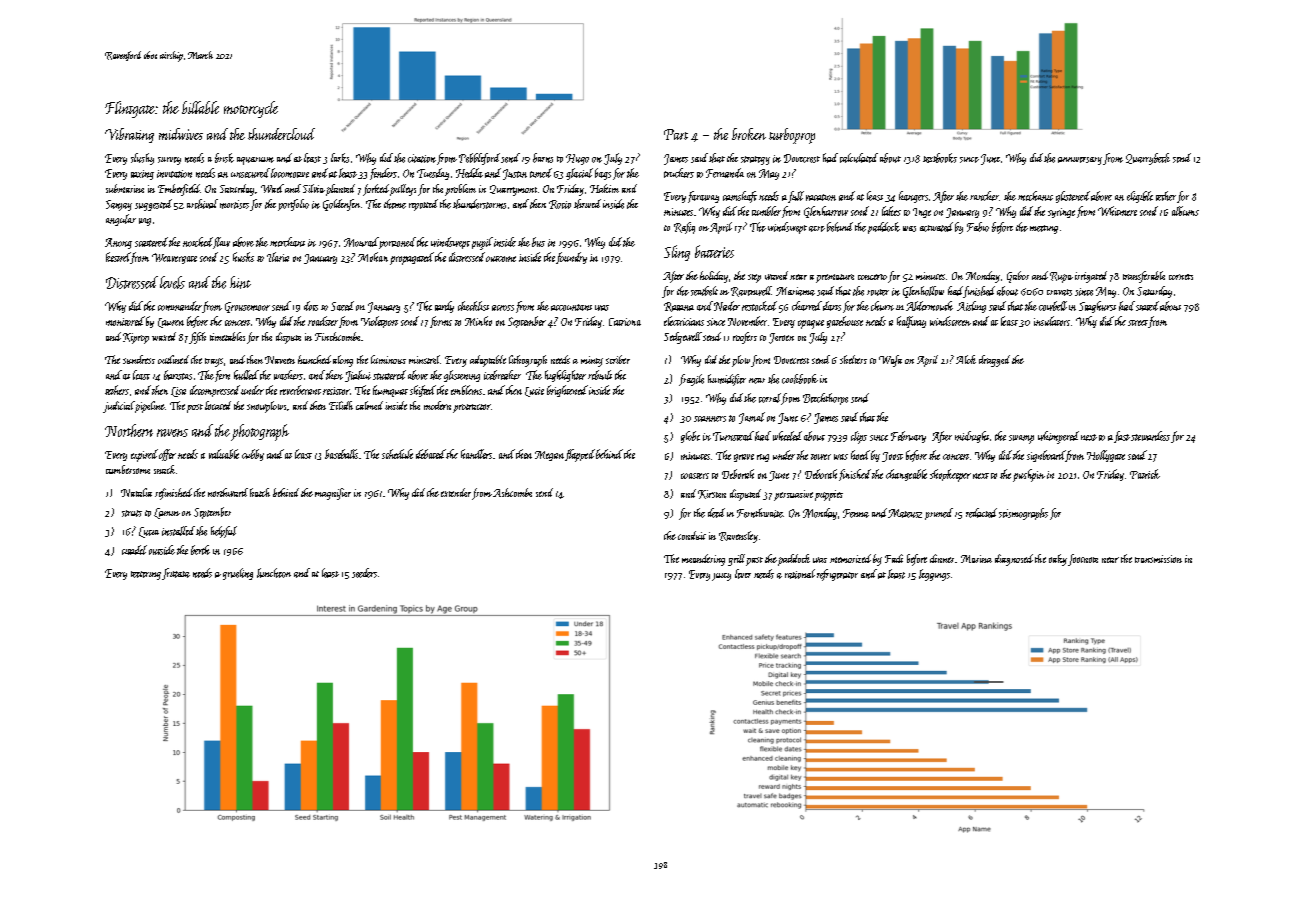 This screenshot has width=1308, height=924. I want to click on Hugo, so click(577, 159).
